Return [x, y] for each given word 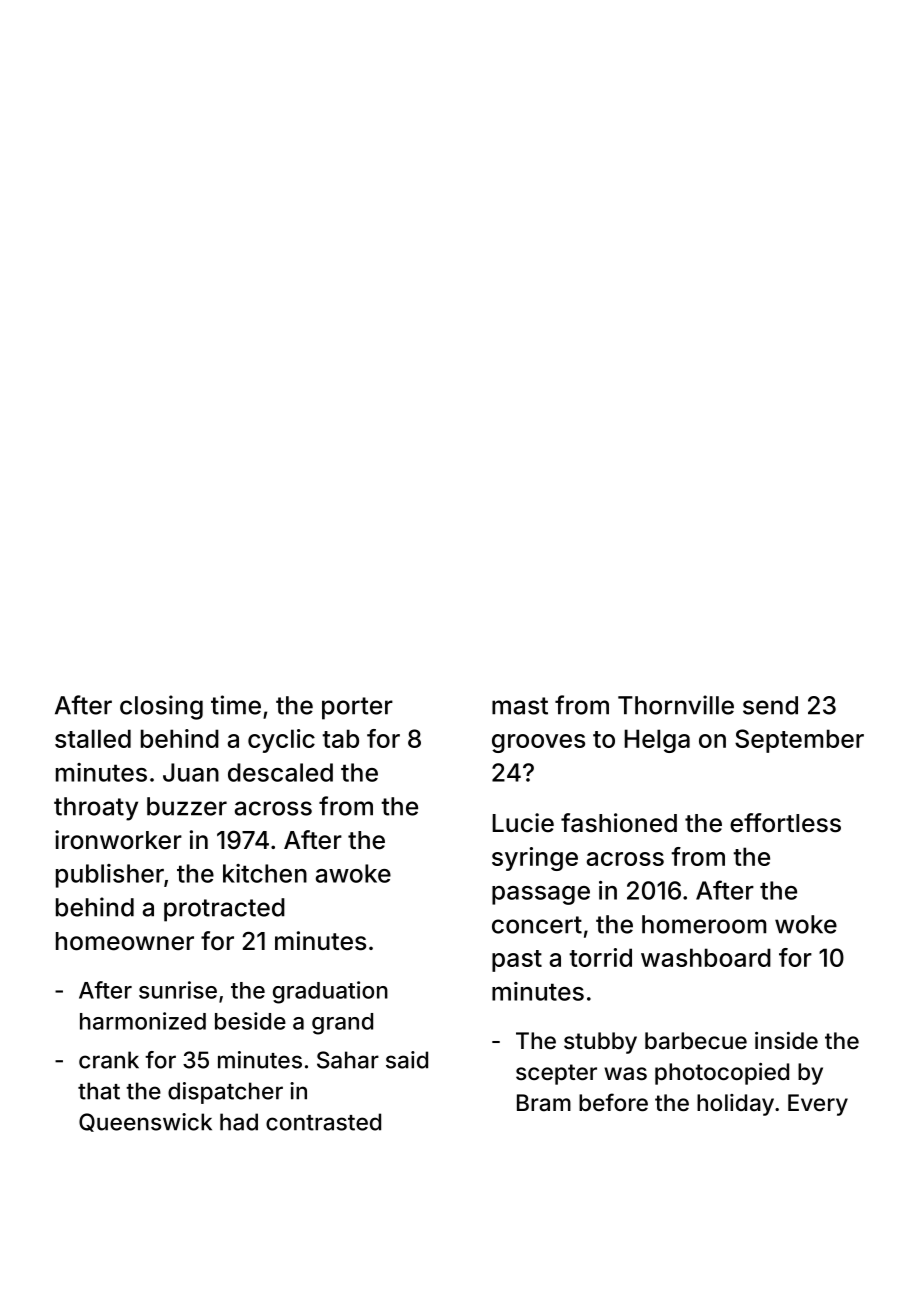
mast [520, 706]
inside [786, 1040]
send [770, 705]
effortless [785, 823]
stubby [600, 1043]
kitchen [265, 873]
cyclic [281, 741]
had [239, 1122]
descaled [280, 772]
